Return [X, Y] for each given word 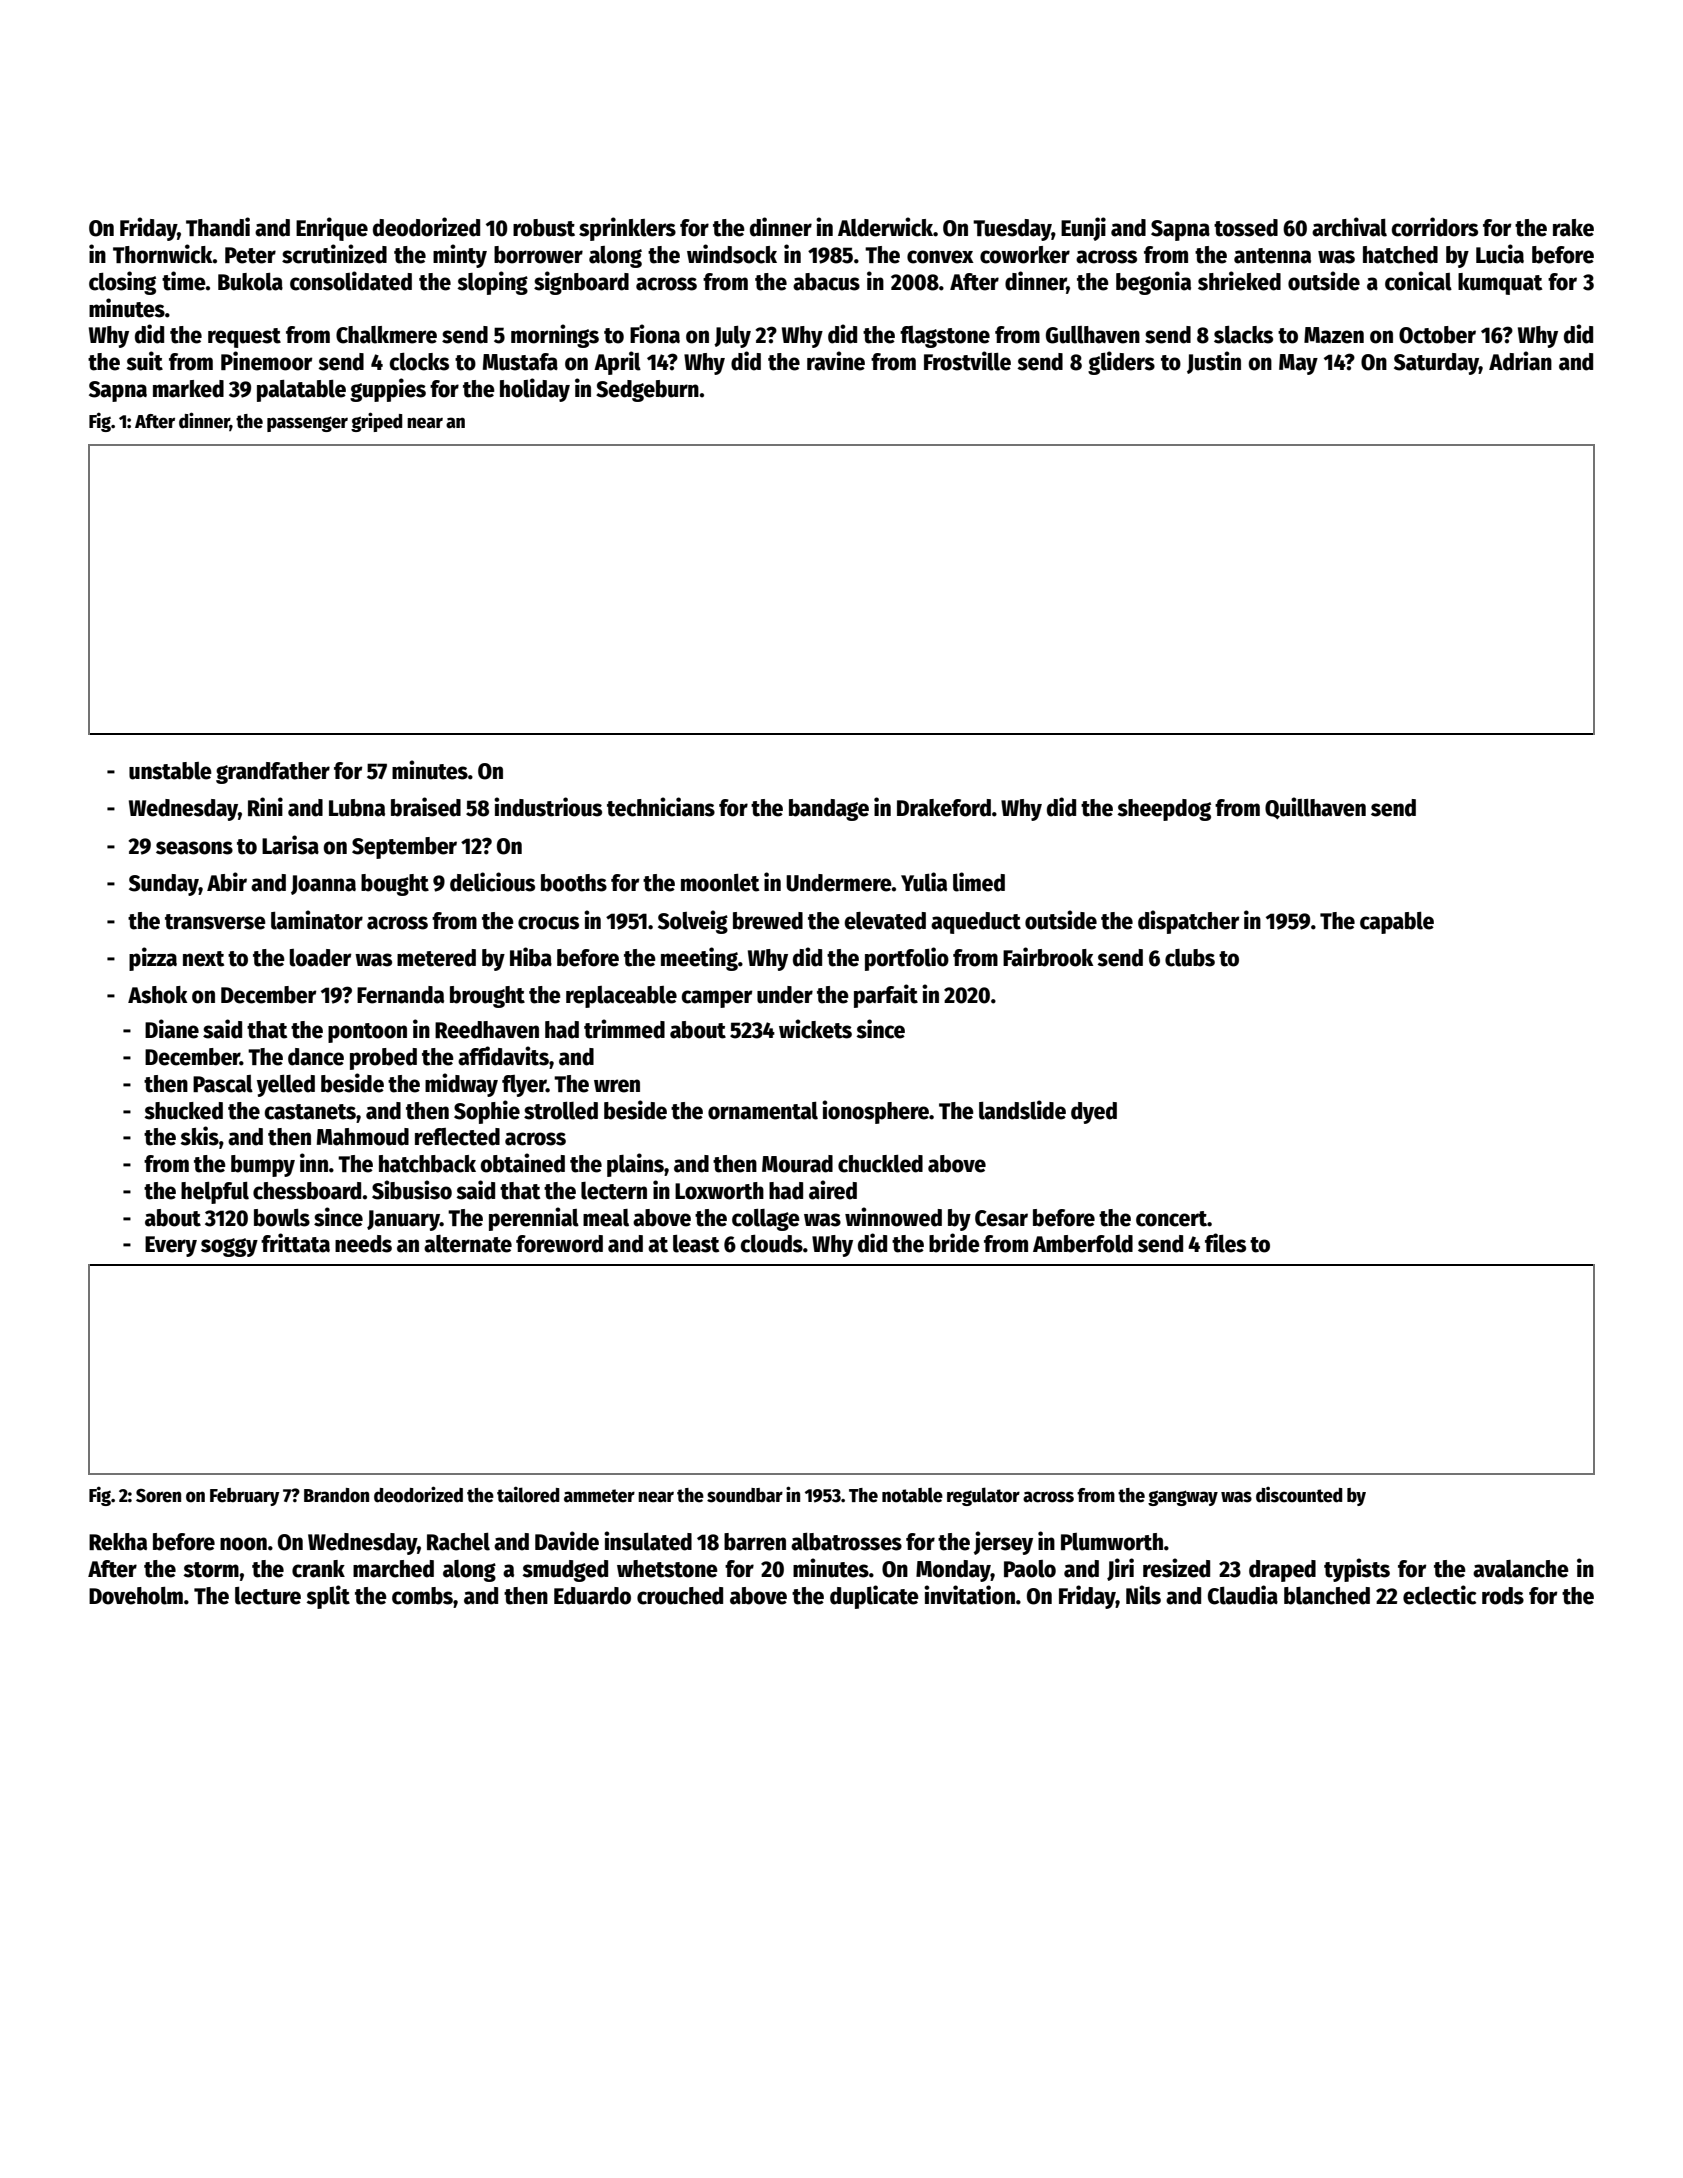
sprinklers [627, 229]
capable [1397, 923]
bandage [829, 810]
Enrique [332, 229]
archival [1349, 227]
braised [426, 807]
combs [422, 1596]
